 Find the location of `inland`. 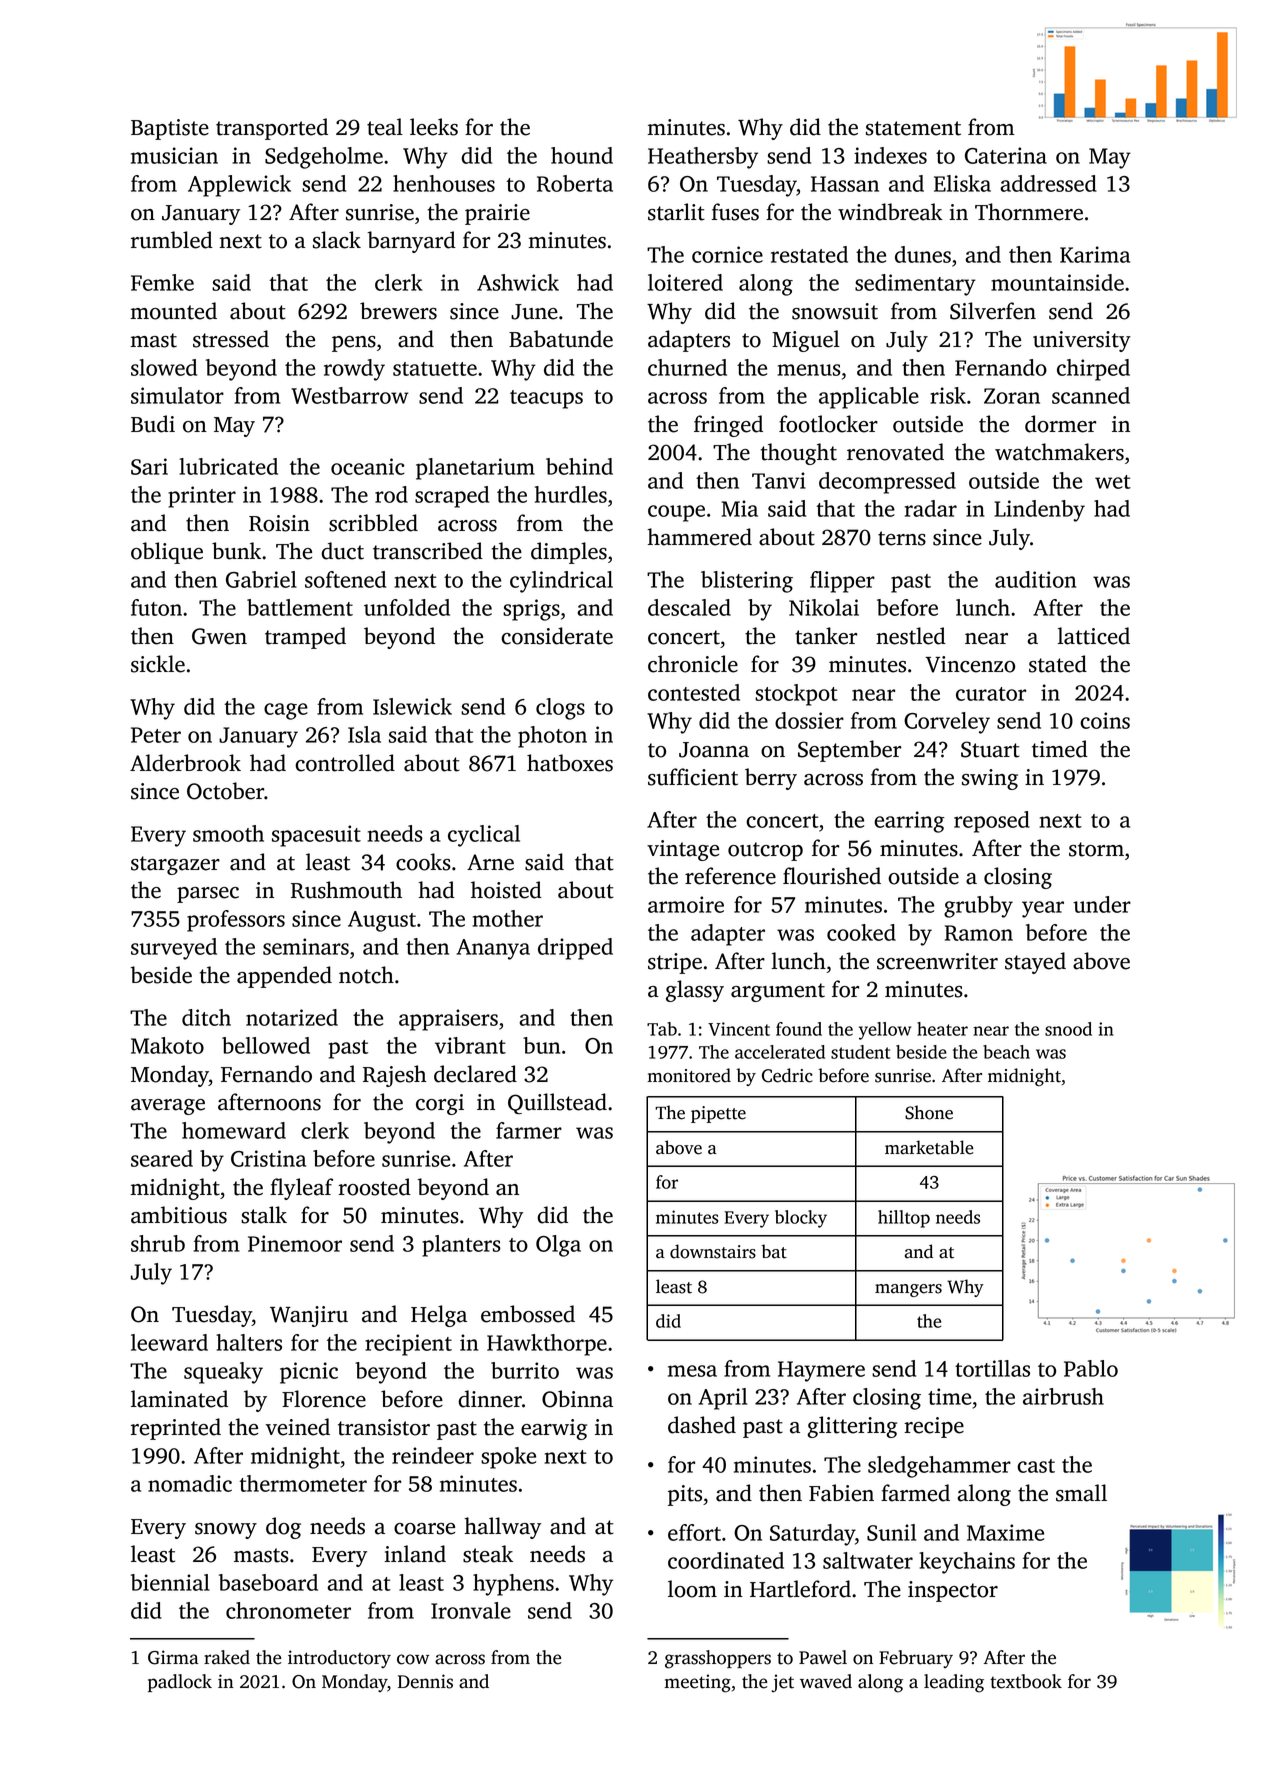

inland is located at coordinates (415, 1554).
